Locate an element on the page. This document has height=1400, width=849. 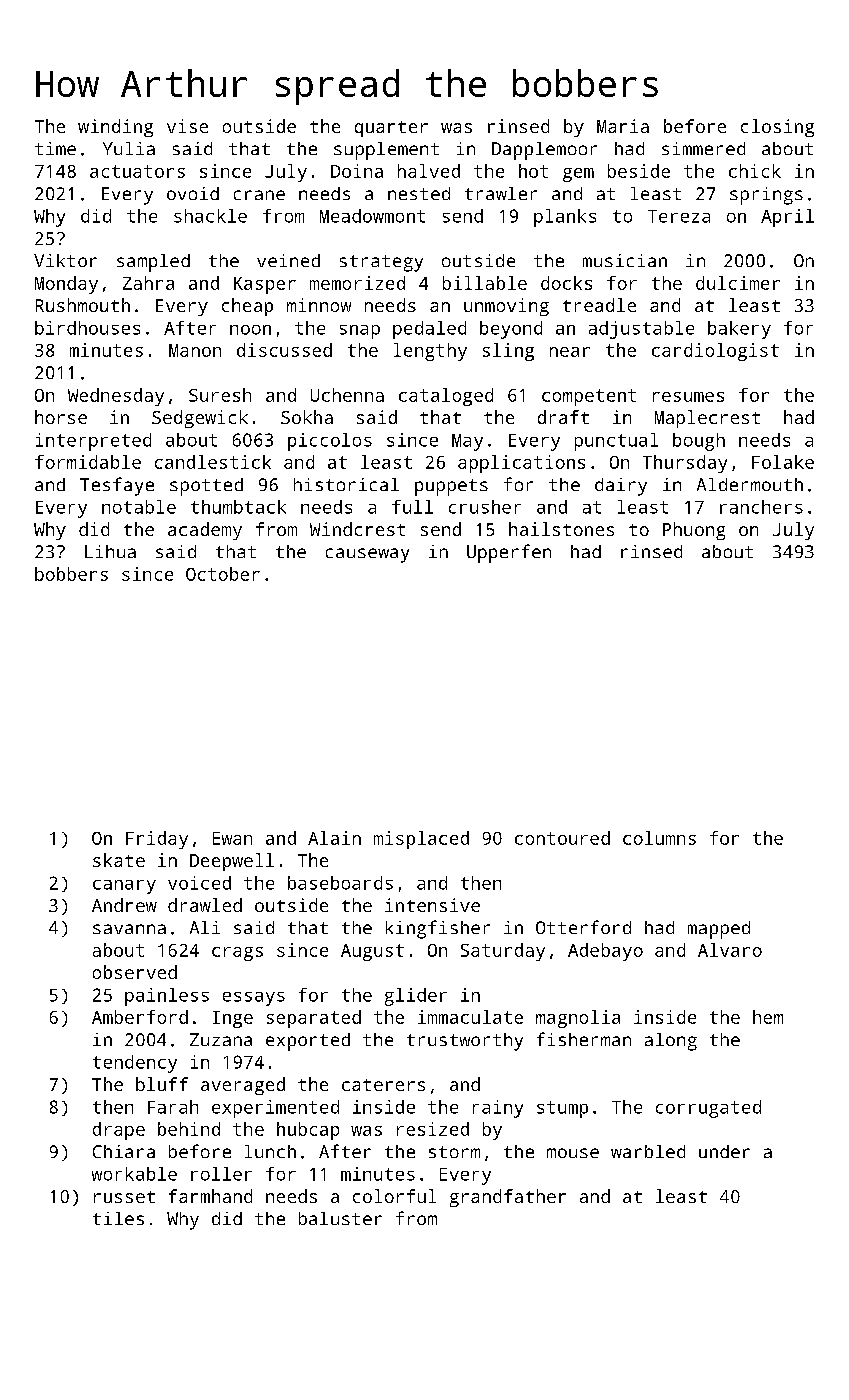
quarter is located at coordinates (391, 129).
